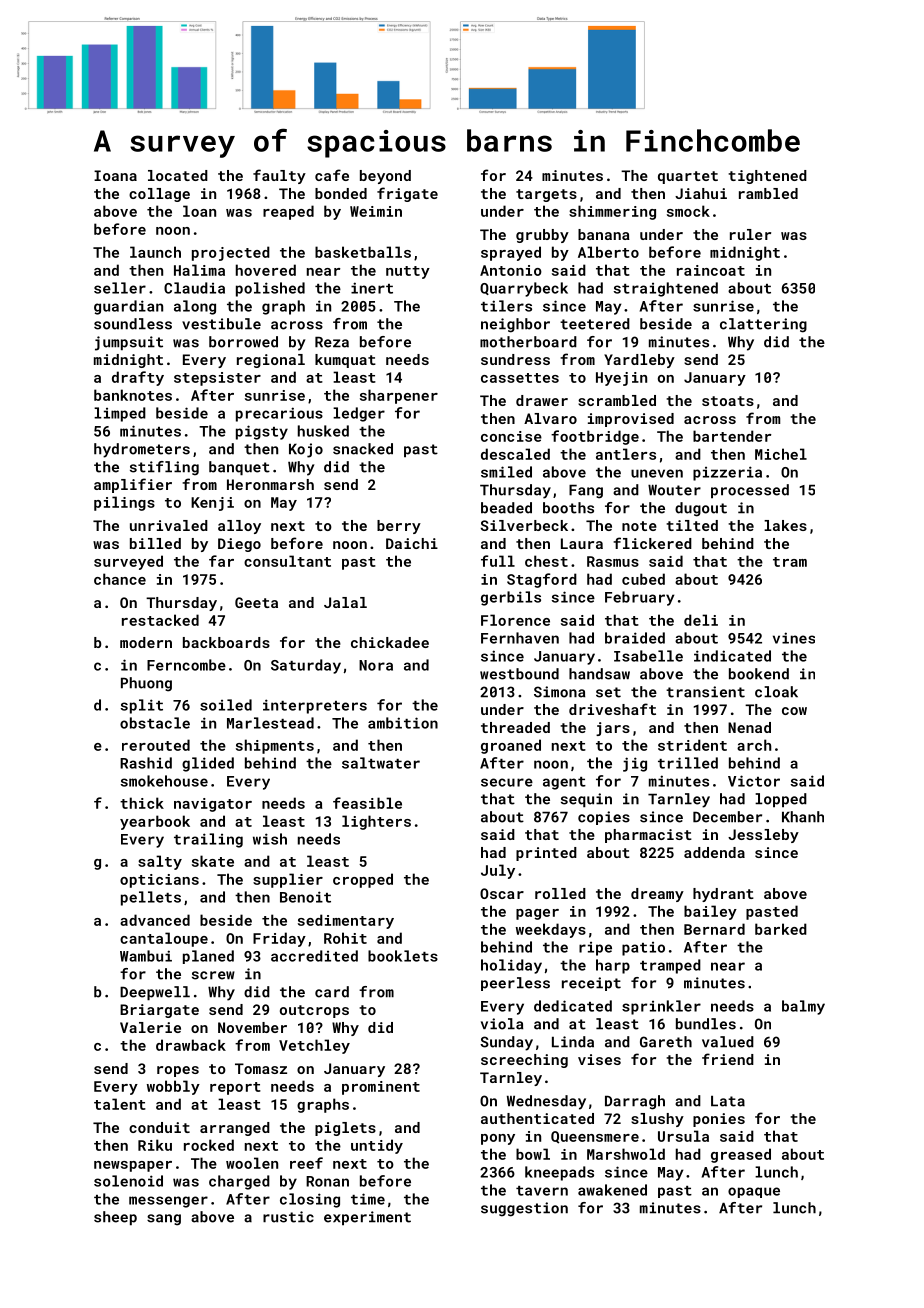 The width and height of the screenshot is (924, 1308). I want to click on snacked, so click(363, 449).
